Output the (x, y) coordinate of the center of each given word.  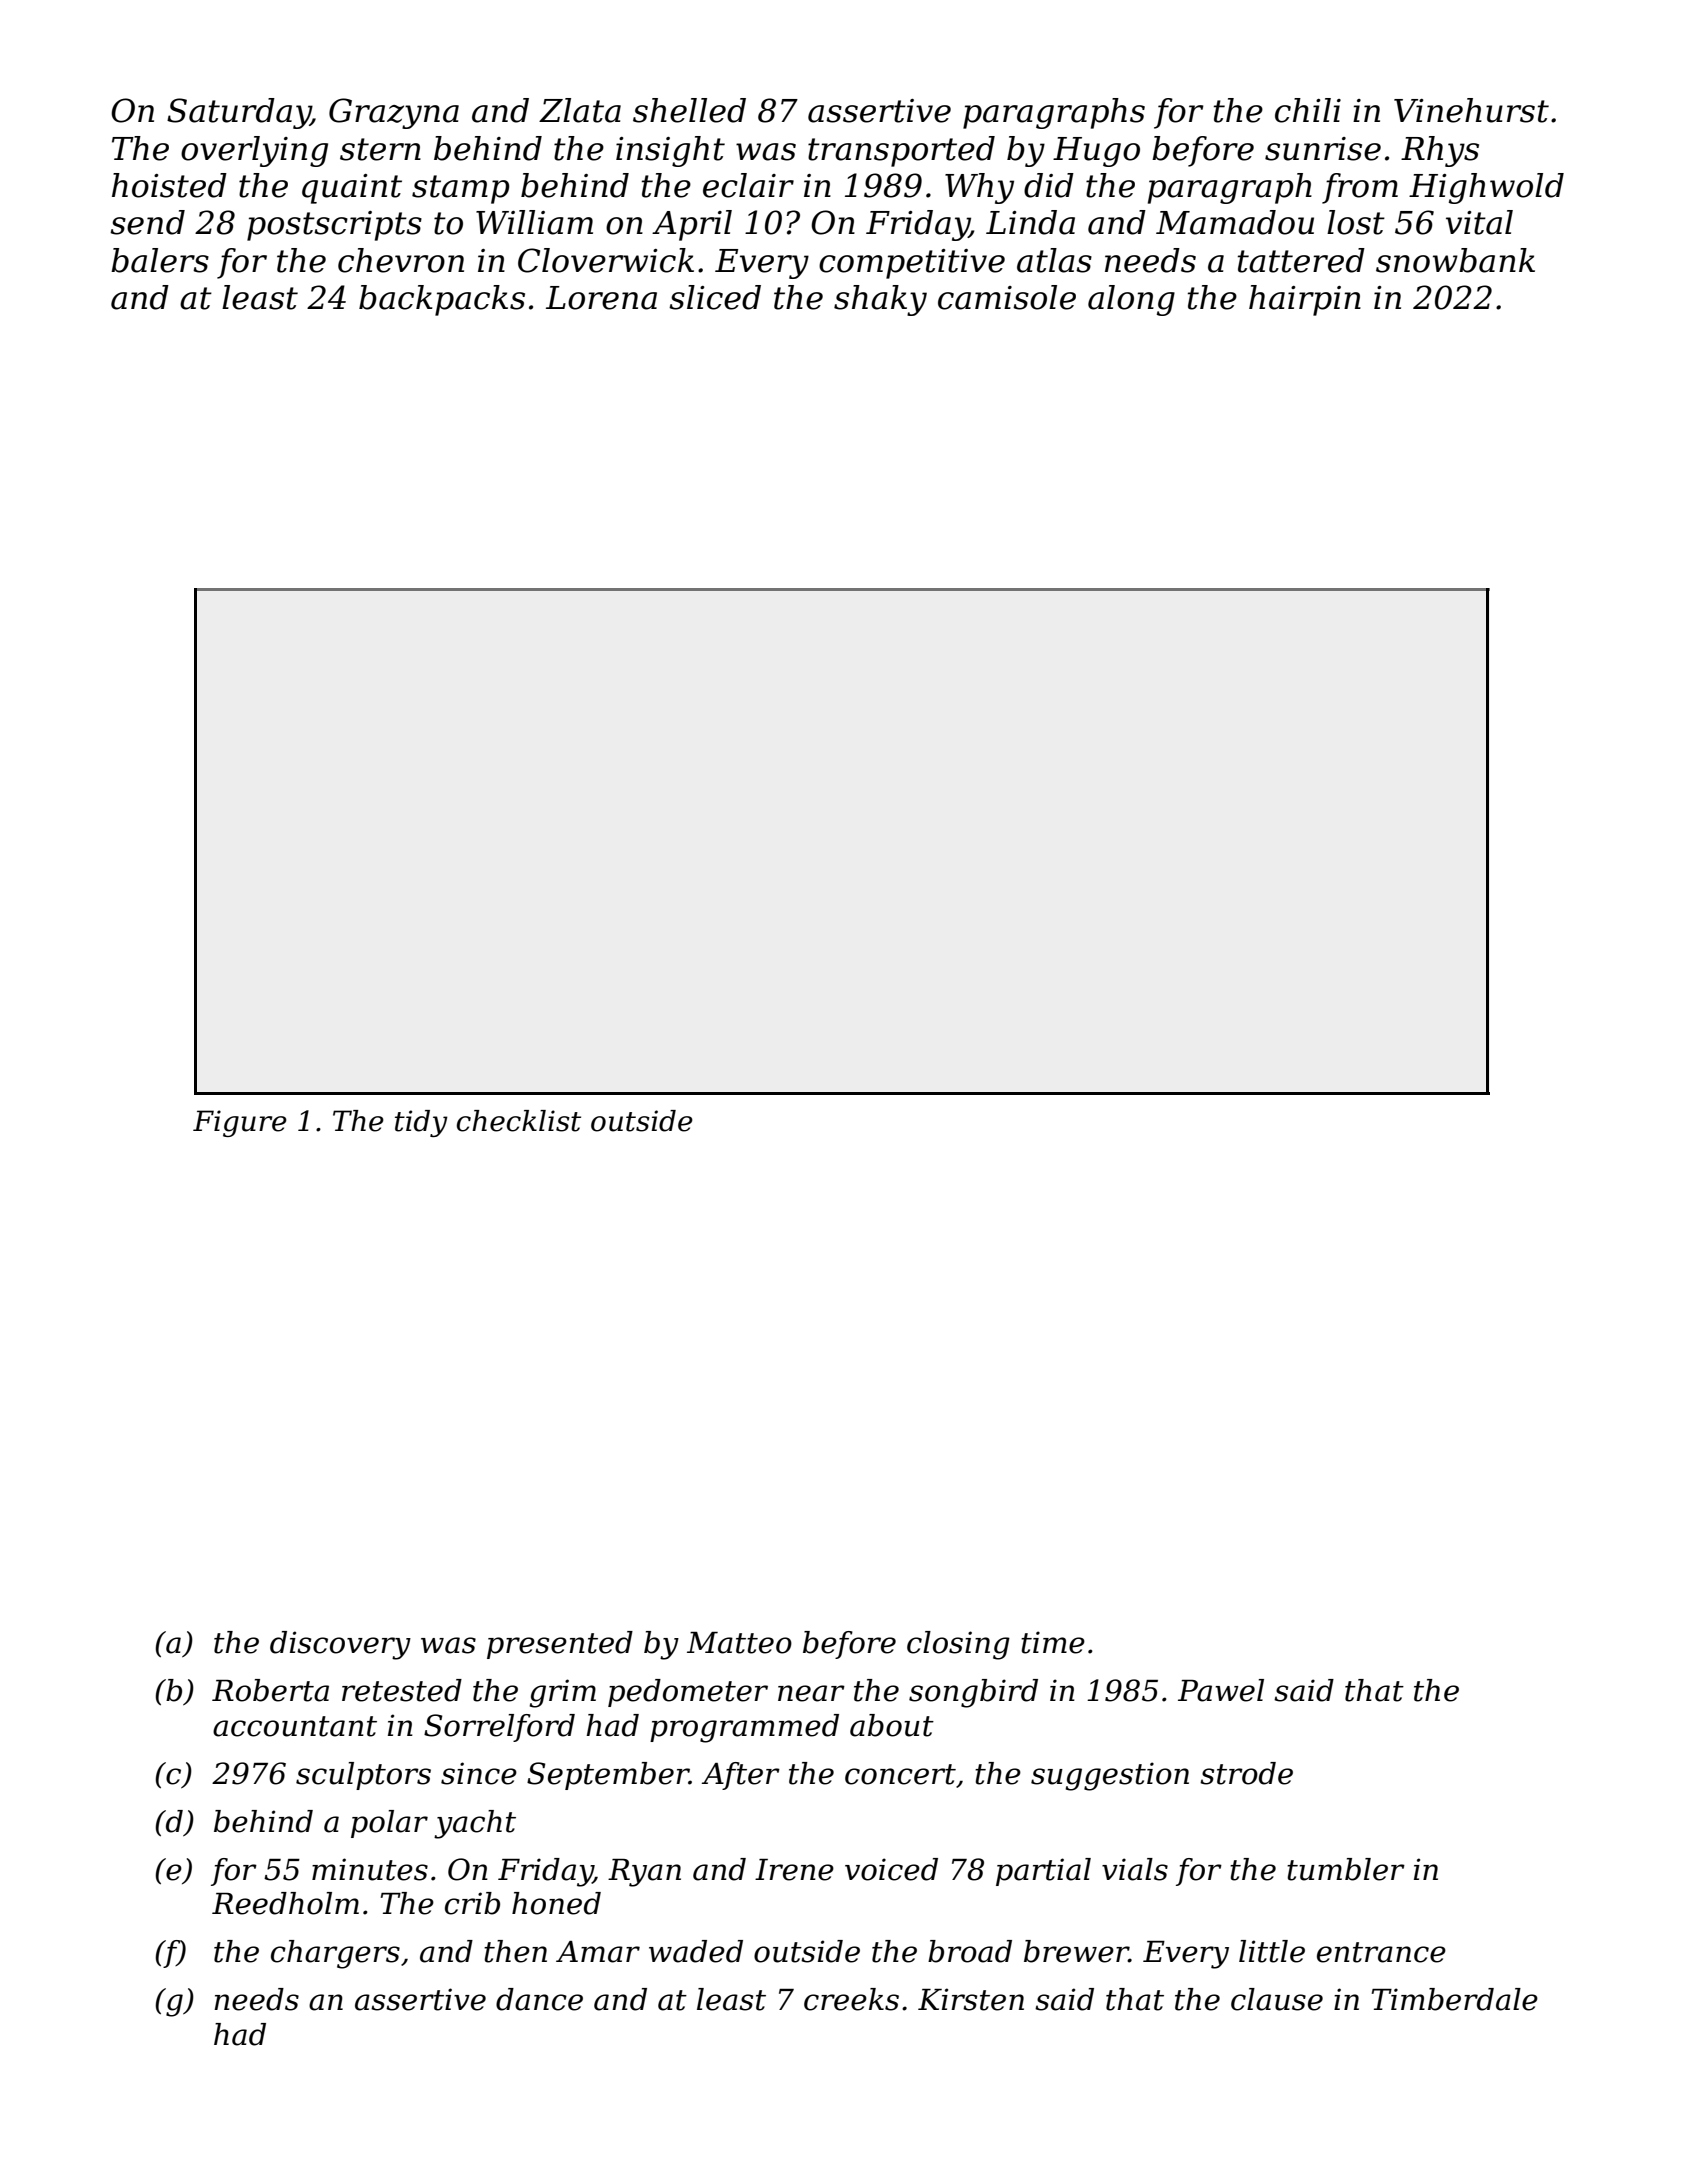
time (1053, 1642)
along (1131, 300)
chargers (335, 1954)
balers (160, 260)
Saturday (239, 113)
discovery (340, 1645)
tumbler (1346, 1869)
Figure (240, 1123)
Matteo (739, 1643)
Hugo (1096, 152)
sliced (715, 297)
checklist (519, 1121)
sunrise (1323, 149)
